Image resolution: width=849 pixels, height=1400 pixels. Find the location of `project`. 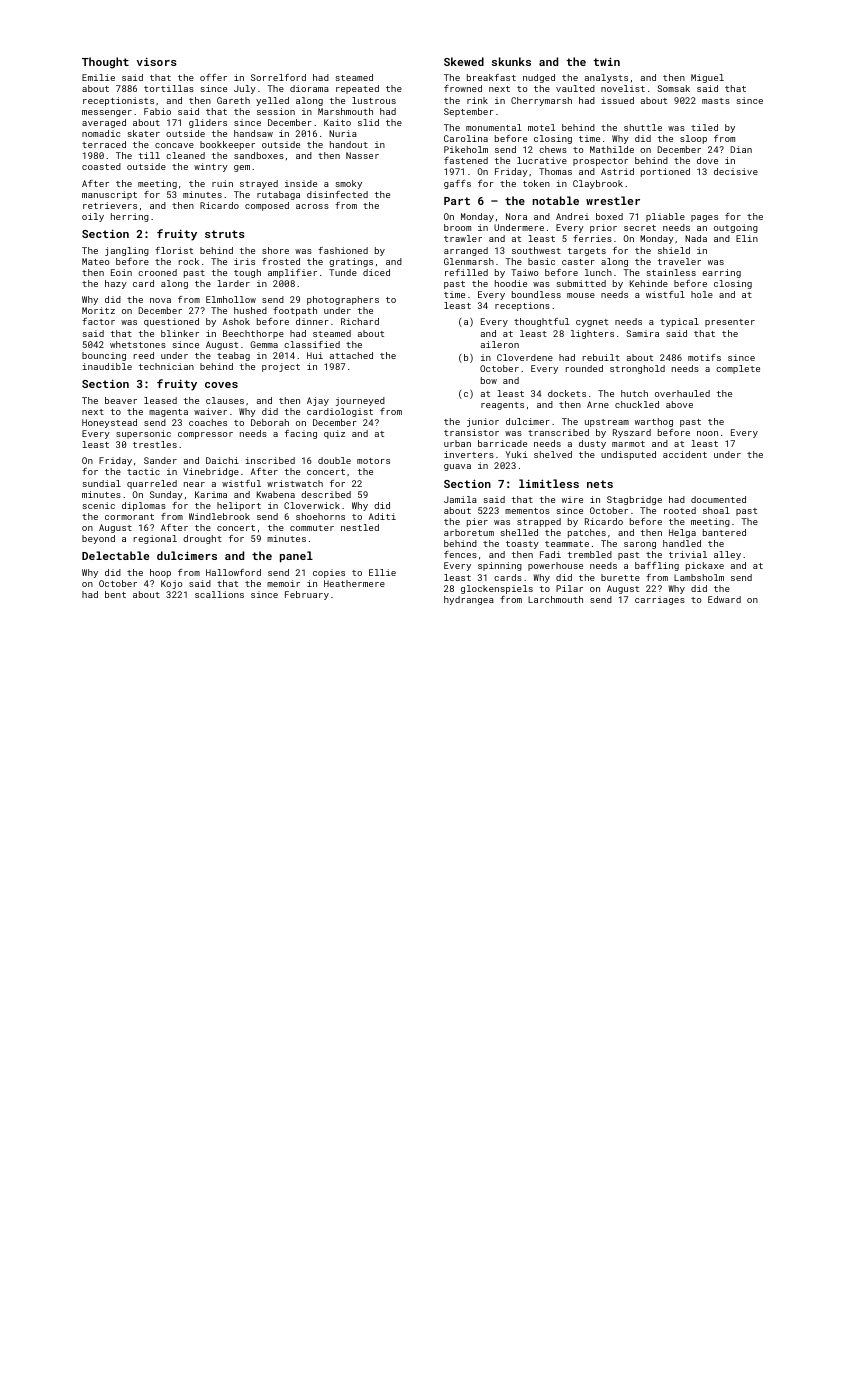

project is located at coordinates (281, 367).
